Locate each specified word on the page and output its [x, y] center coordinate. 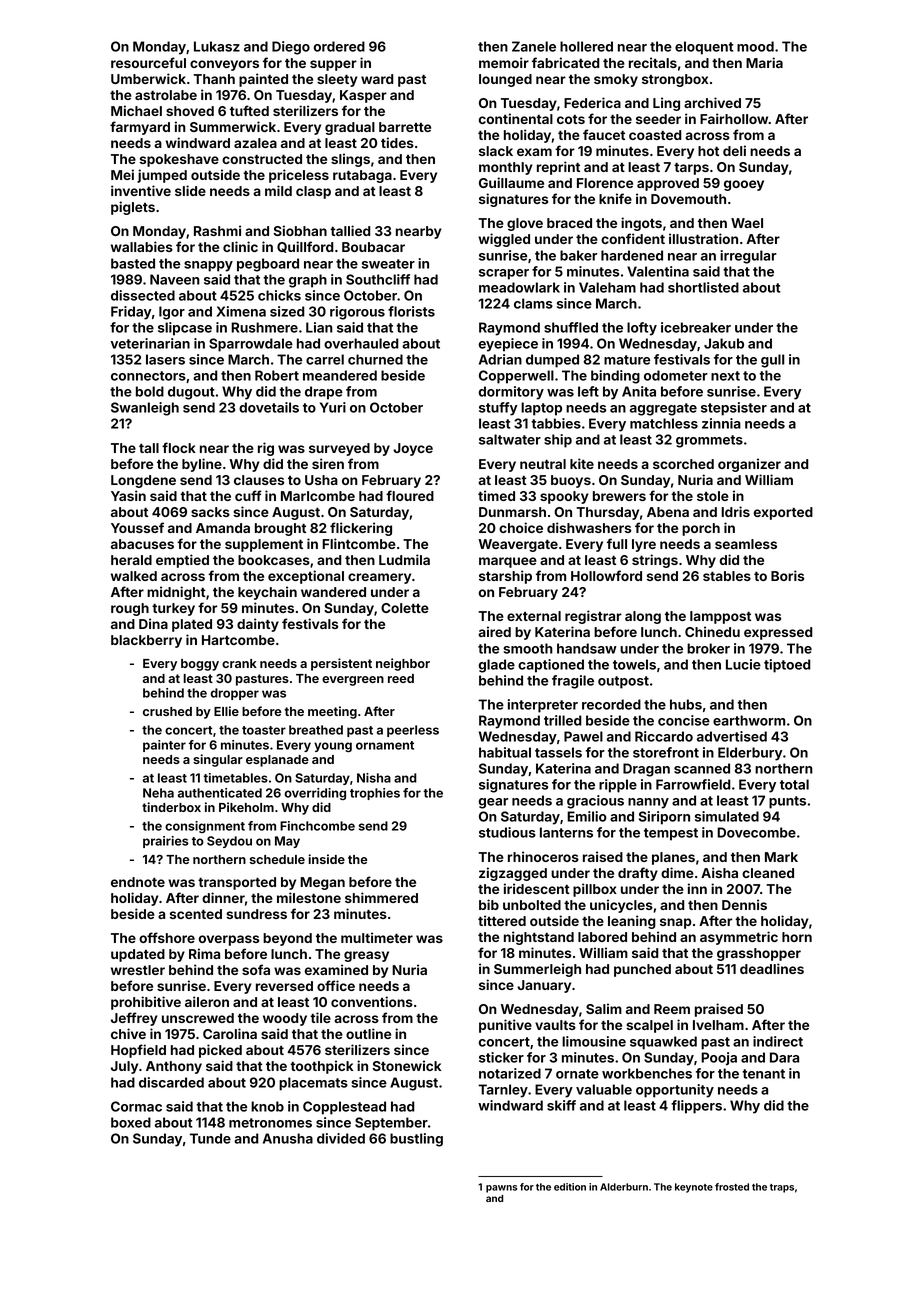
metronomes [270, 1123]
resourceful [148, 62]
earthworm [749, 720]
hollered [586, 46]
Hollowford [606, 575]
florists [411, 311]
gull [773, 361]
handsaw [587, 648]
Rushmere [264, 327]
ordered [339, 46]
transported [237, 883]
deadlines [772, 968]
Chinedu [712, 631]
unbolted [532, 905]
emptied [182, 561]
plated [192, 625]
